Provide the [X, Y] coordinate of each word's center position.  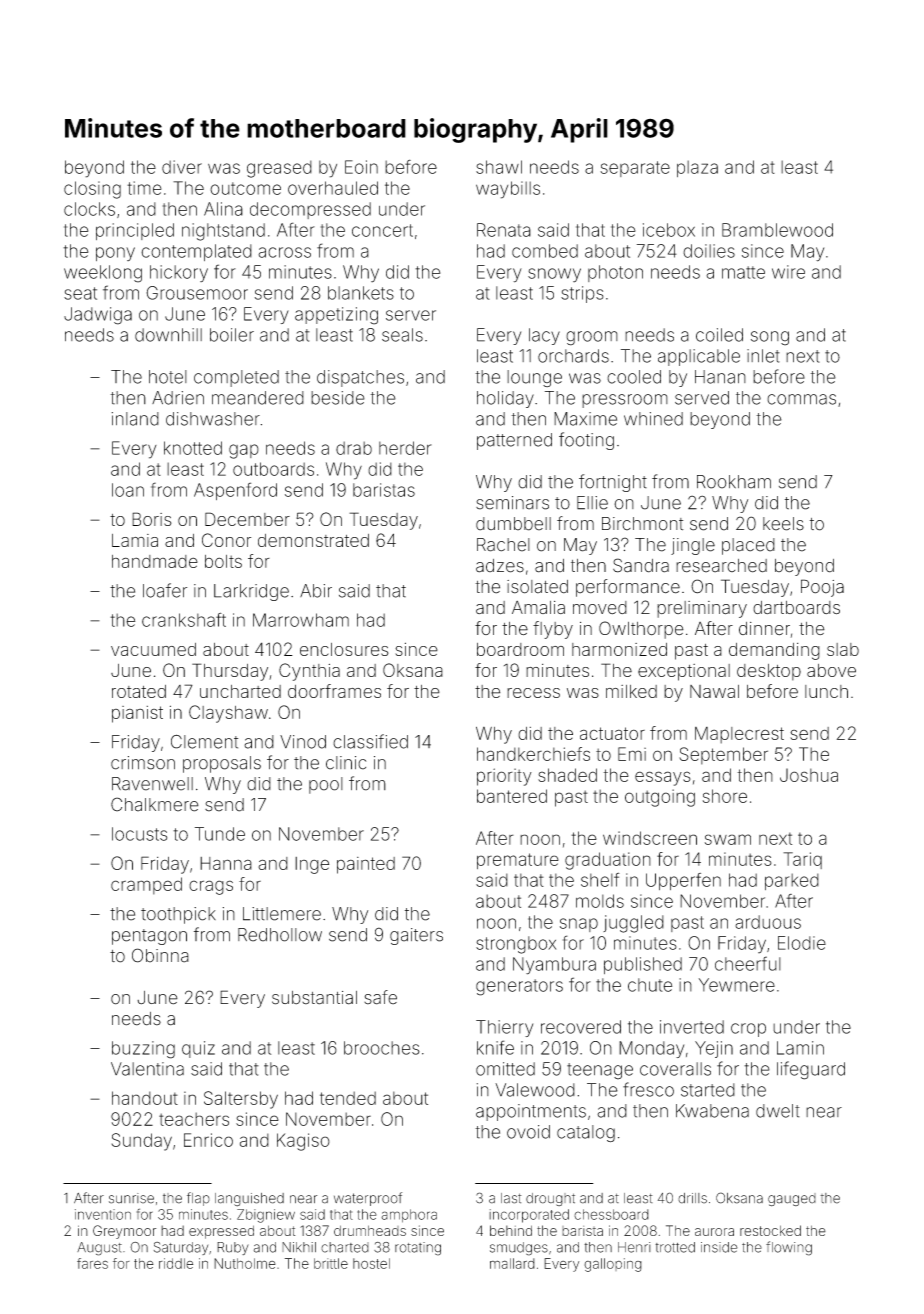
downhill [168, 335]
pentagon [149, 937]
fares [92, 1263]
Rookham [734, 482]
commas [801, 399]
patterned [514, 441]
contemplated [196, 252]
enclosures [344, 649]
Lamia [135, 540]
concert [382, 230]
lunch [826, 691]
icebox [669, 230]
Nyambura [554, 966]
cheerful [748, 963]
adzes [500, 566]
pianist [137, 714]
